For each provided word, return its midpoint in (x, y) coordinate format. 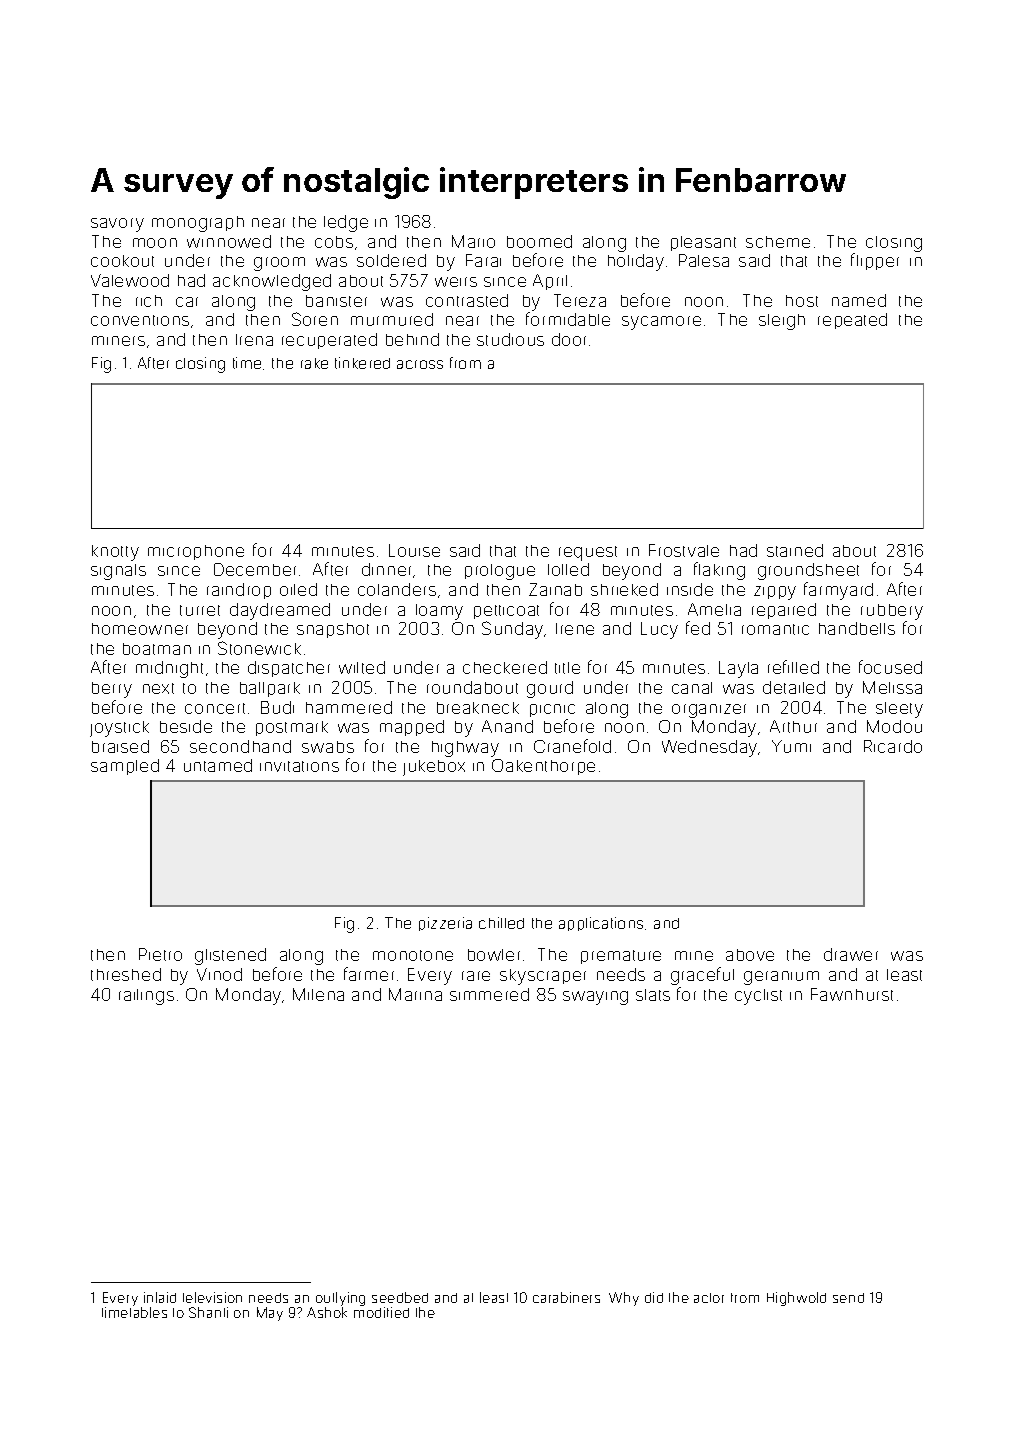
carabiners (566, 1297)
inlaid (160, 1297)
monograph (198, 224)
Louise (414, 550)
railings (146, 997)
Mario (473, 241)
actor (709, 1298)
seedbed (400, 1297)
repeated (852, 321)
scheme (778, 242)
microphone (196, 552)
